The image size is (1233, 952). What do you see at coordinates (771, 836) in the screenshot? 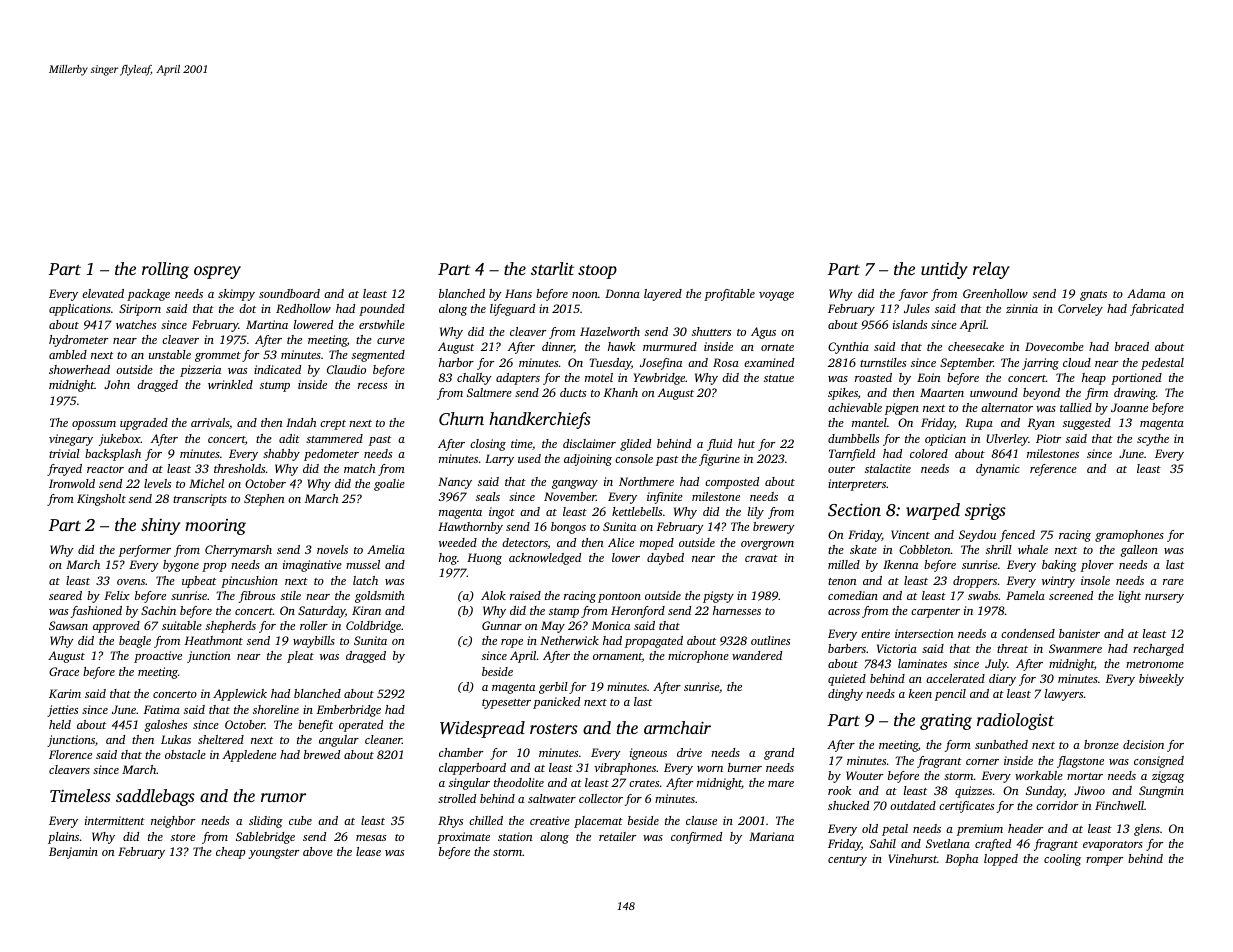
I see `Mariana` at bounding box center [771, 836].
